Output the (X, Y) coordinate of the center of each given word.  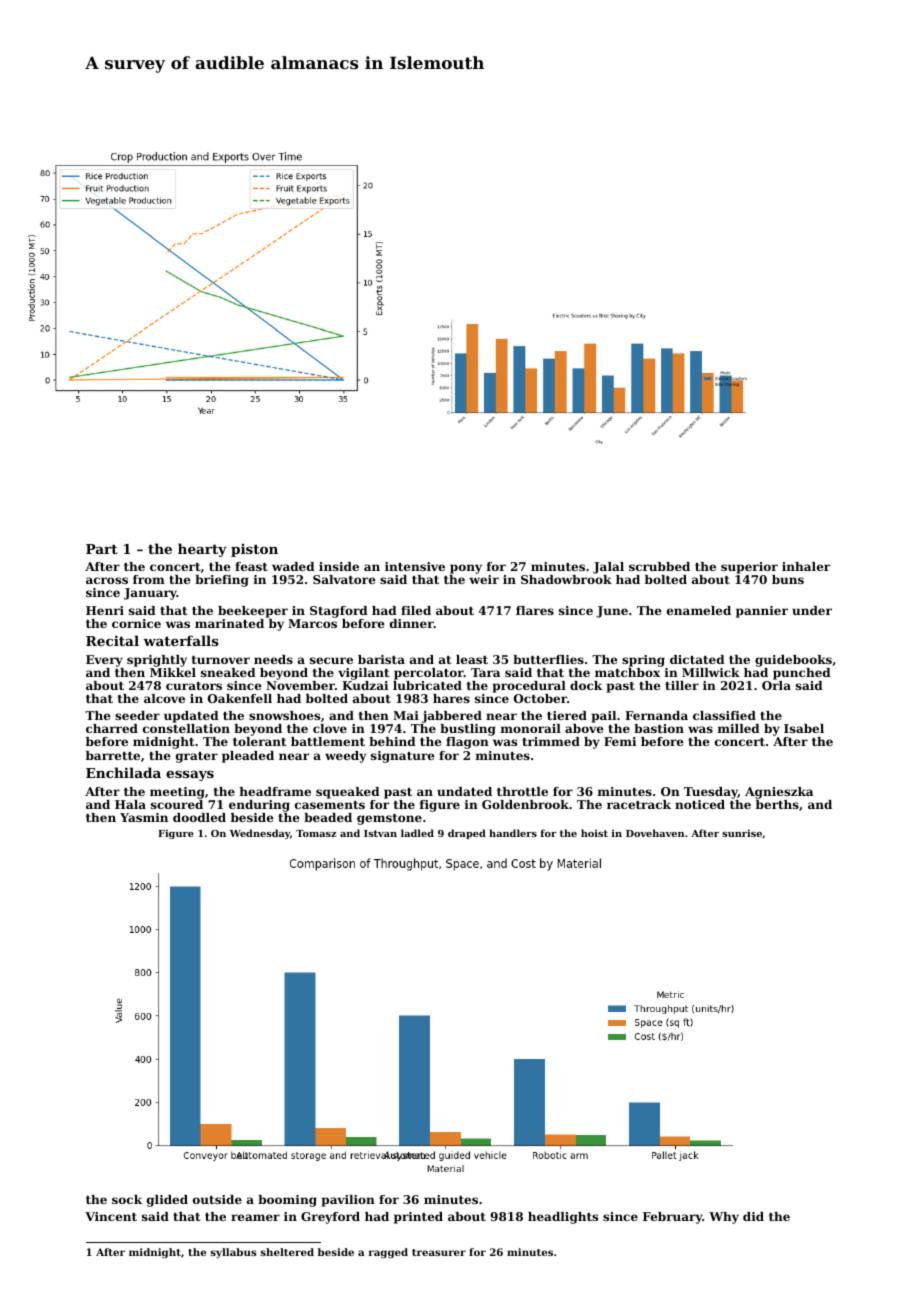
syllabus (234, 1253)
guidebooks (793, 661)
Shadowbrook (566, 579)
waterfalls (181, 640)
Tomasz (316, 833)
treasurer (439, 1252)
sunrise (742, 833)
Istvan (380, 833)
